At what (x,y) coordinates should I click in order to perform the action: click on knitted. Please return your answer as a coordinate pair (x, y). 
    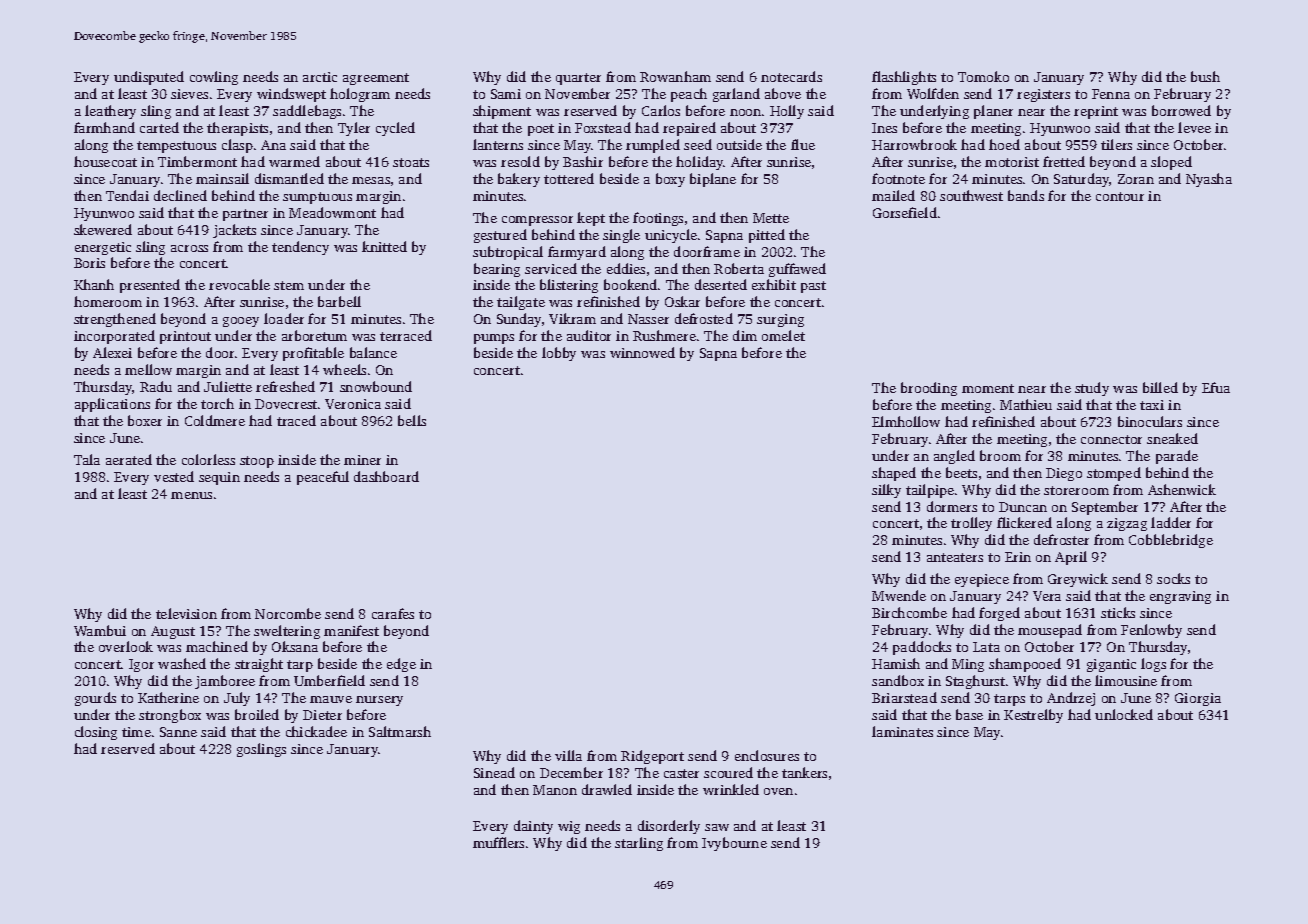
    Looking at the image, I should click on (384, 246).
